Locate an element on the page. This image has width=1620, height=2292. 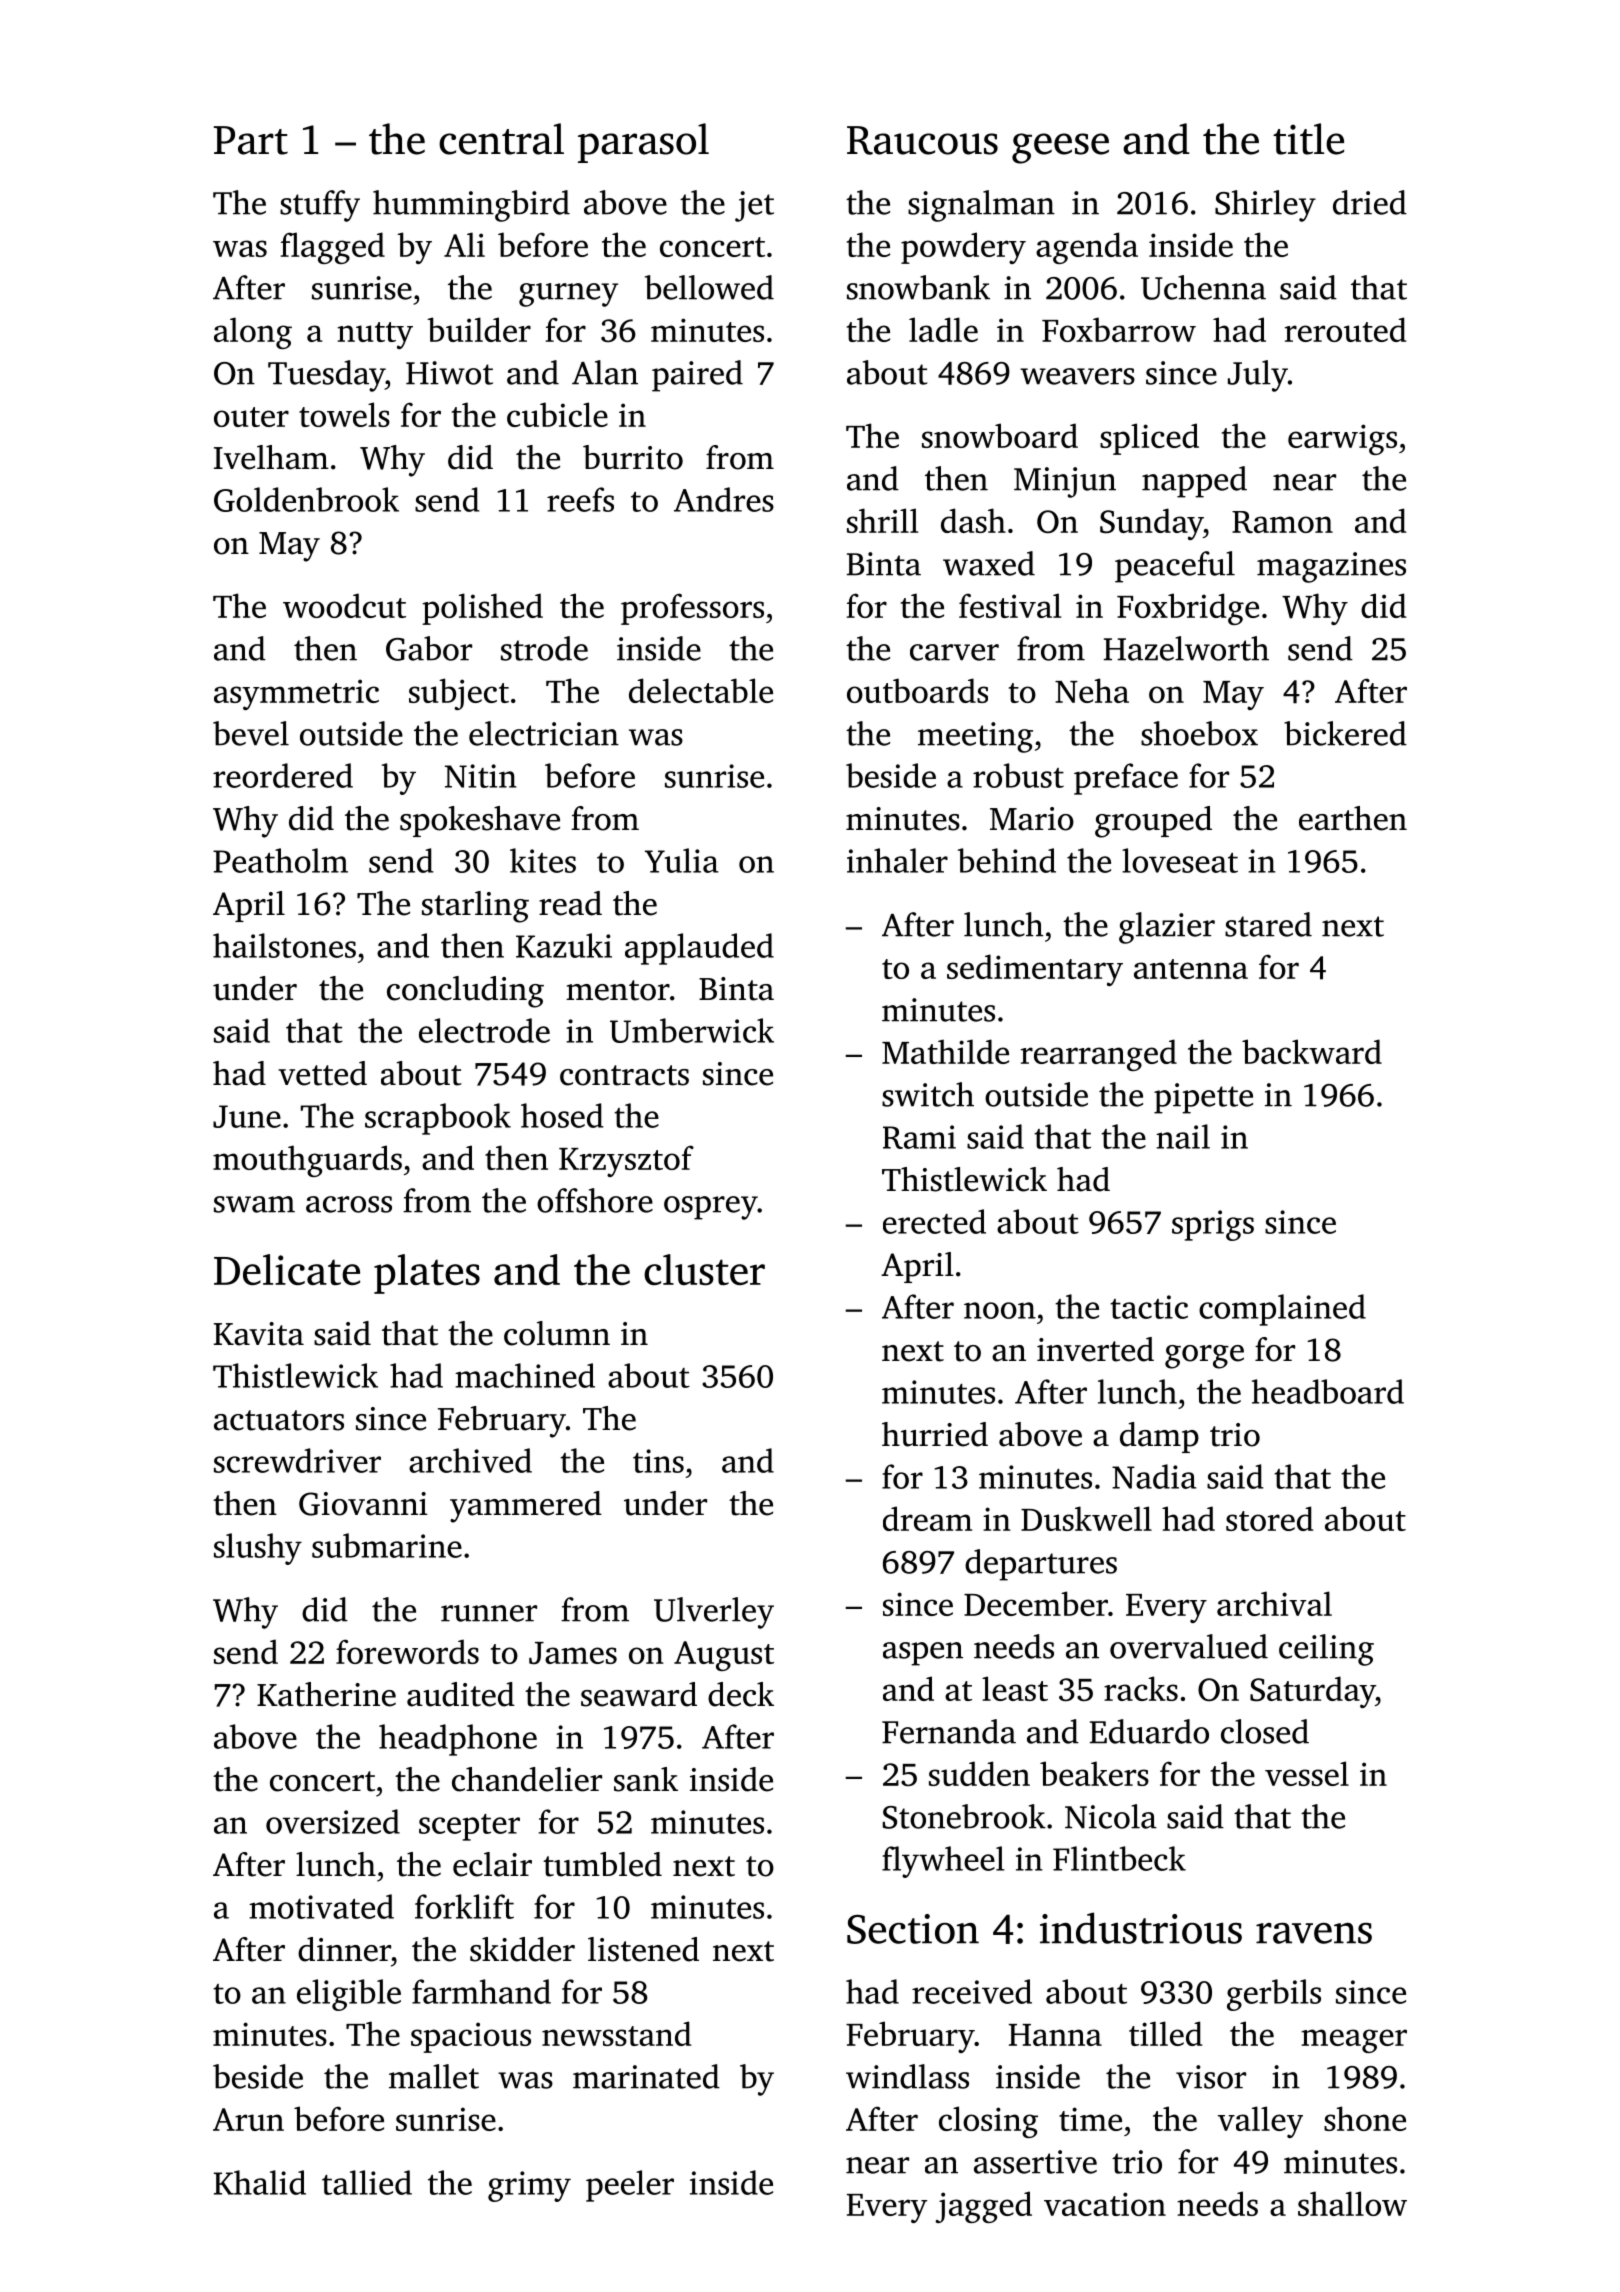
Katherine is located at coordinates (326, 1694).
